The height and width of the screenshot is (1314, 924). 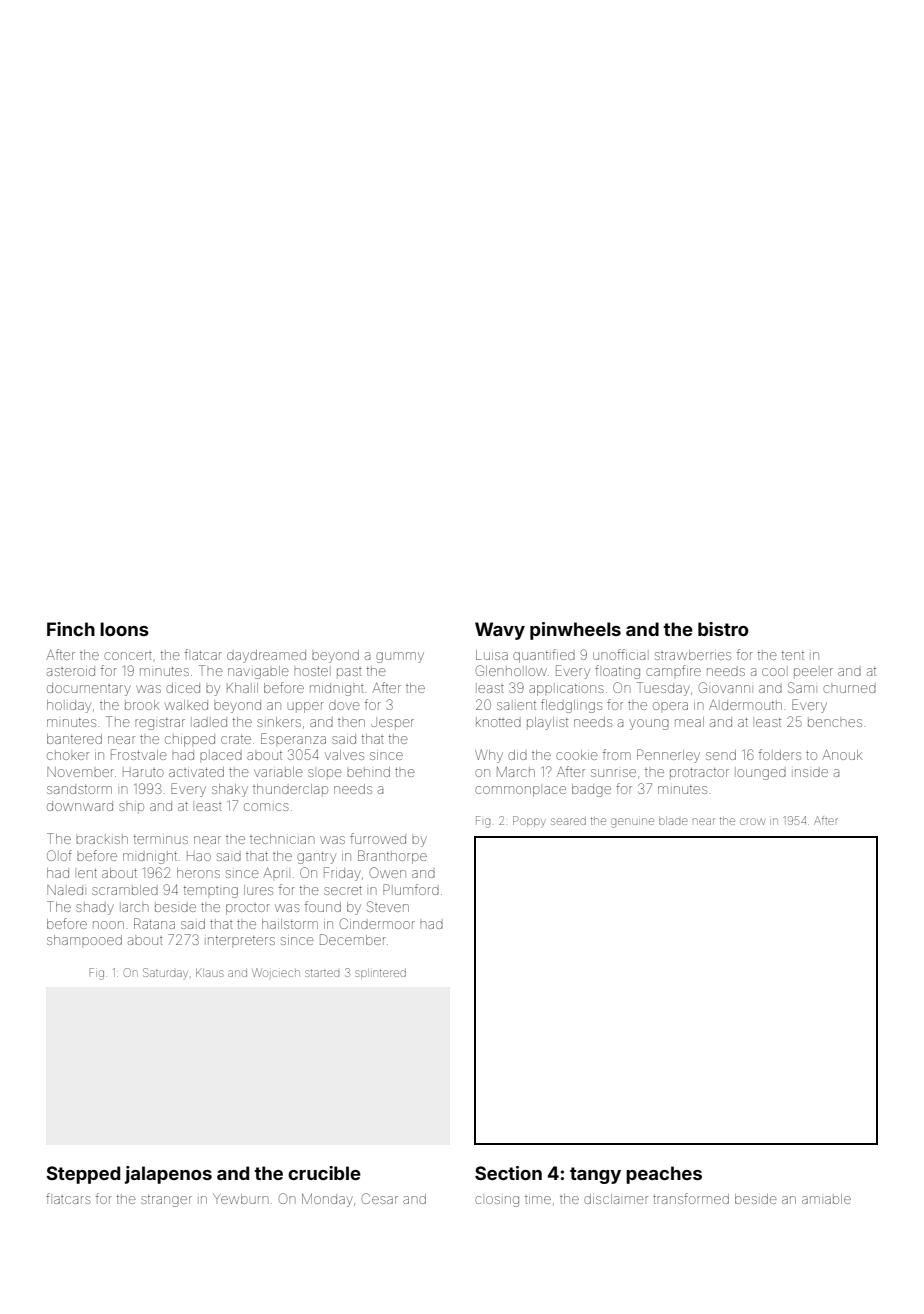 I want to click on transformed, so click(x=691, y=1198).
